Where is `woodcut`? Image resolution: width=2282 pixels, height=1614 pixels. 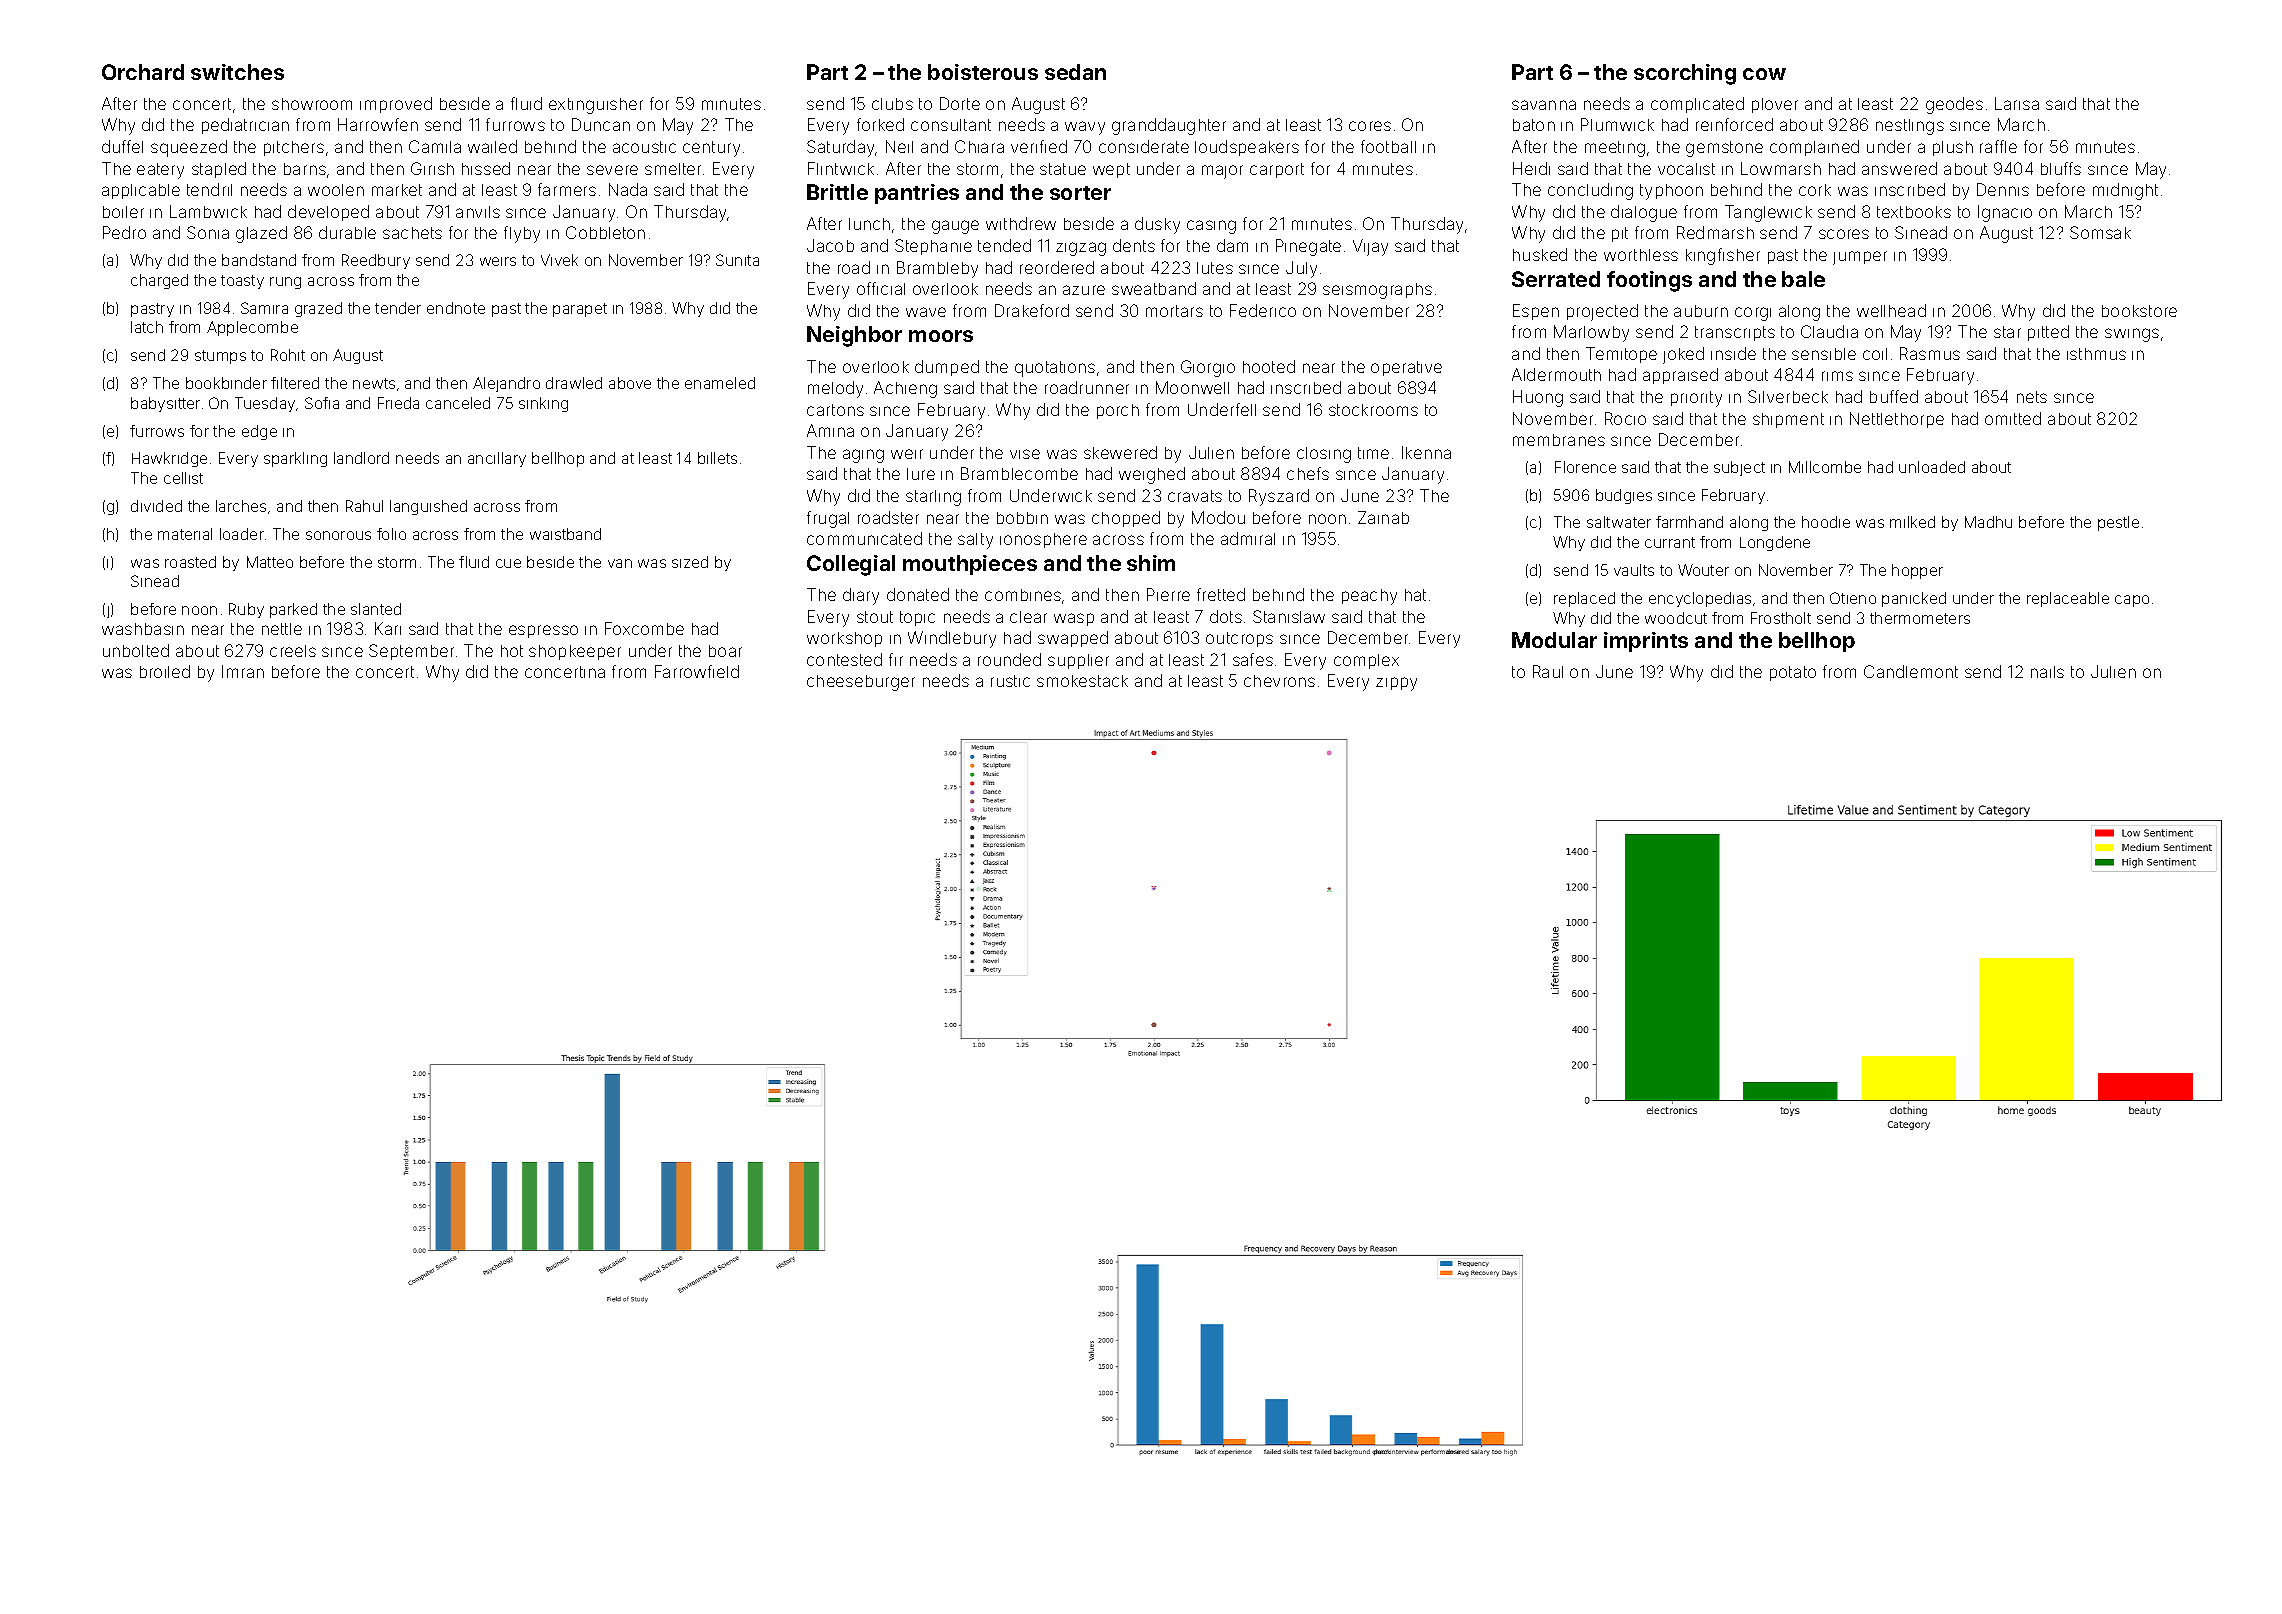 woodcut is located at coordinates (1676, 618).
